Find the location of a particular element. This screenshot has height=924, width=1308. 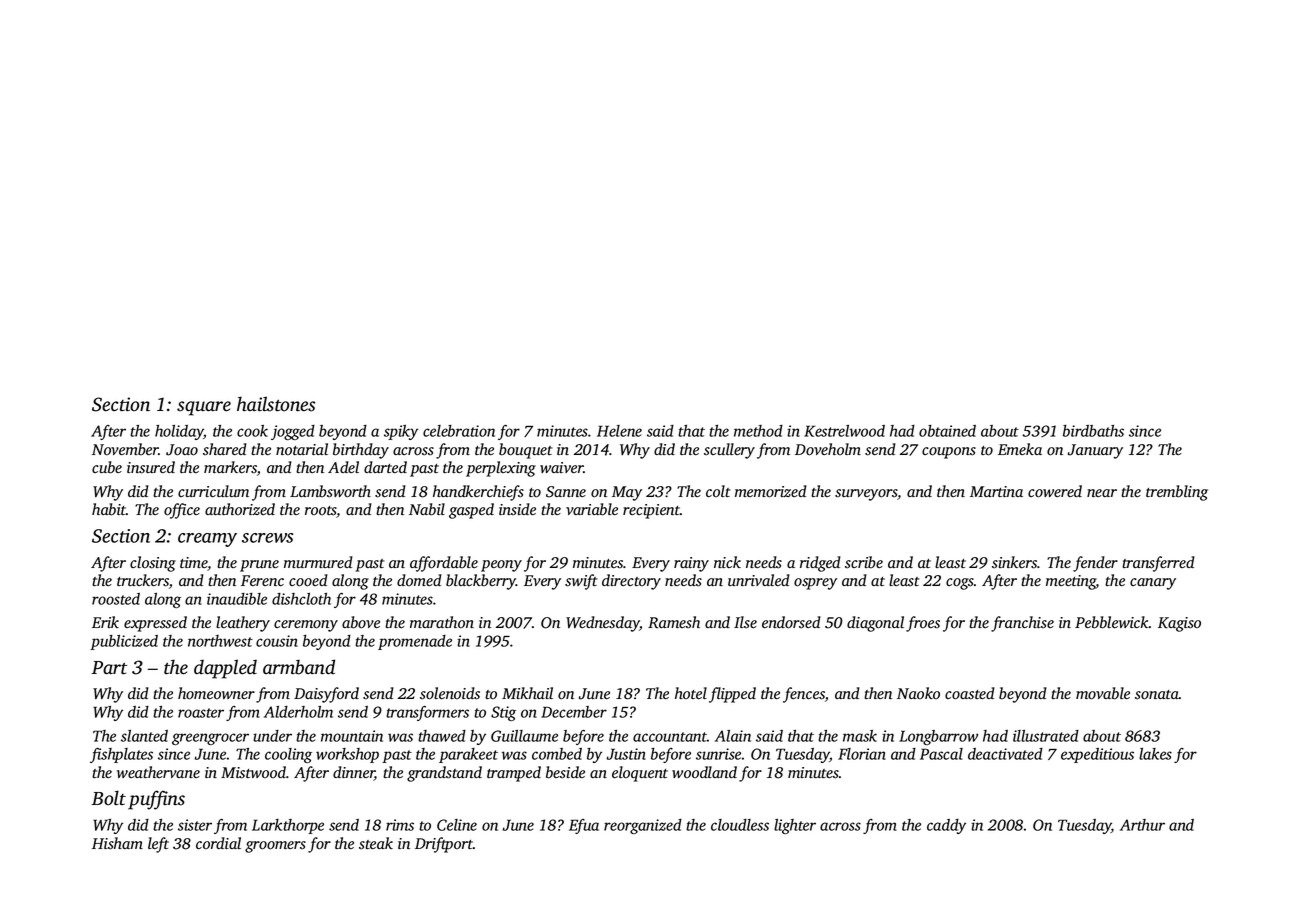

time is located at coordinates (193, 562).
